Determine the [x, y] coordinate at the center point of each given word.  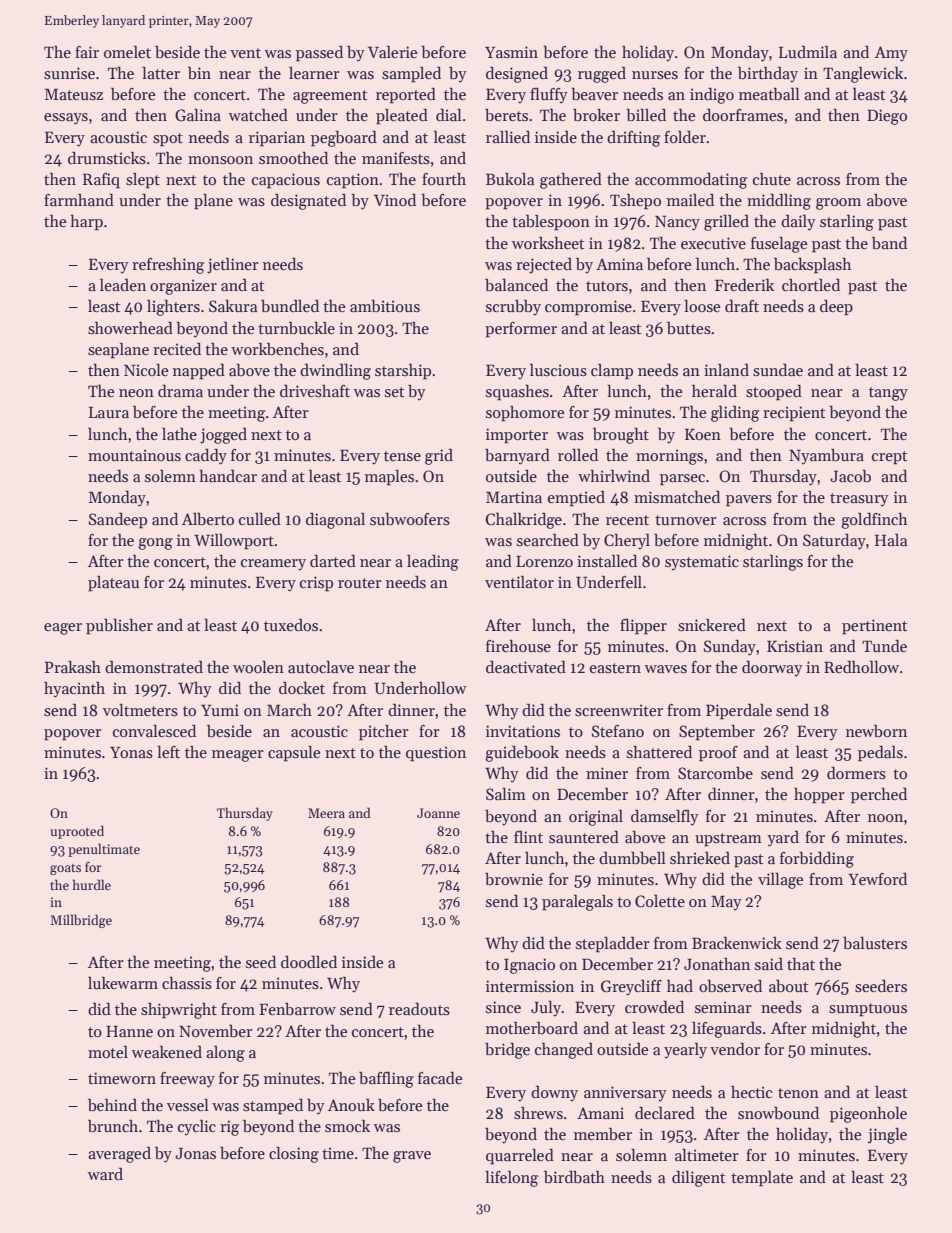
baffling [386, 1079]
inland [726, 369]
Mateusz [74, 94]
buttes [689, 328]
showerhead [130, 328]
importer [517, 436]
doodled [309, 961]
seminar [723, 1007]
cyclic [197, 1127]
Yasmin [511, 52]
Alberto [208, 519]
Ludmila [808, 51]
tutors [607, 286]
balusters [875, 943]
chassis [187, 983]
